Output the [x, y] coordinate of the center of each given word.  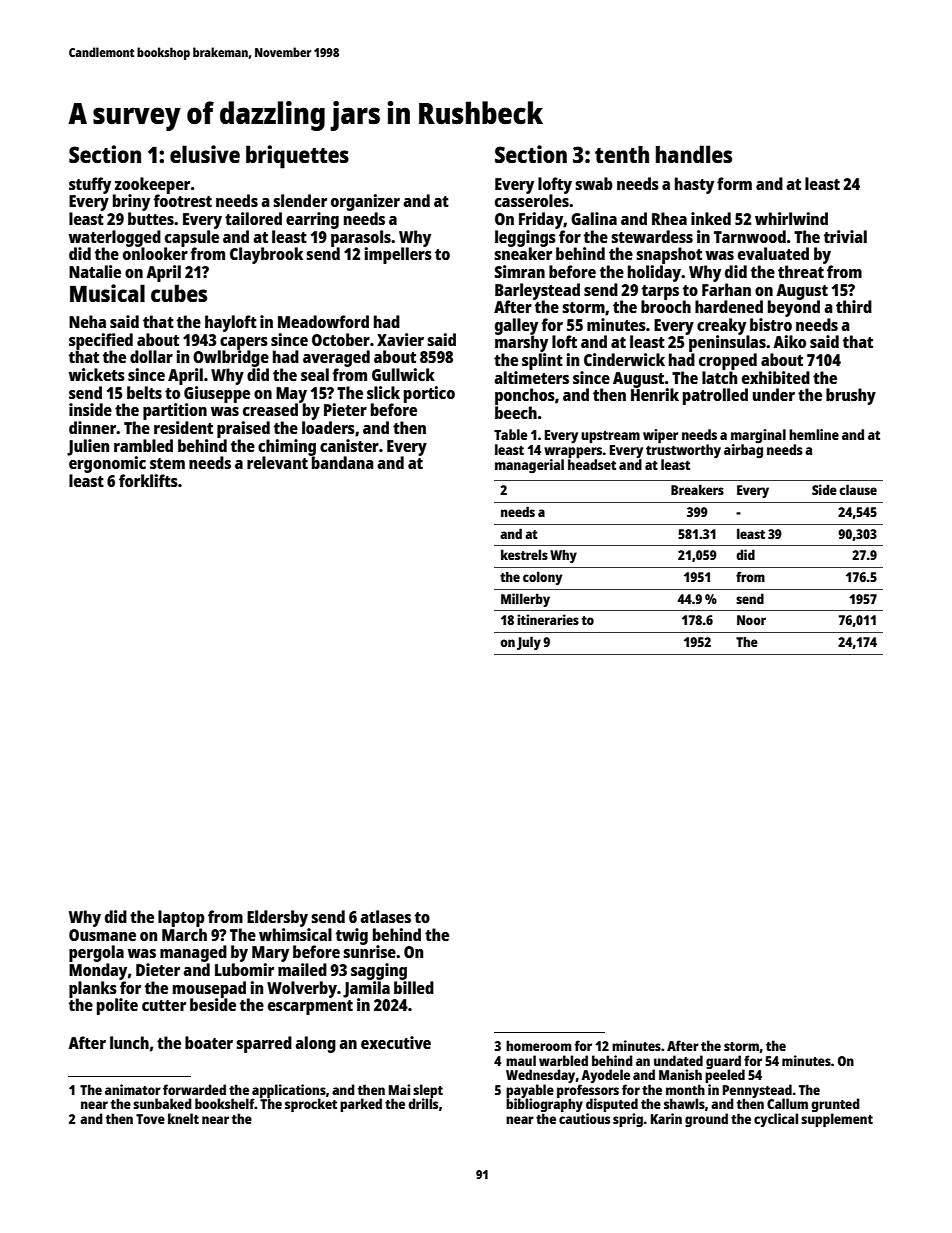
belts [144, 392]
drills [423, 1103]
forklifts [148, 480]
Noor [751, 620]
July [529, 643]
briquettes [297, 157]
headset [592, 464]
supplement [837, 1120]
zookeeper [152, 185]
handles [694, 154]
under [774, 394]
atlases [385, 916]
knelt [183, 1118]
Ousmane [102, 935]
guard [723, 1062]
